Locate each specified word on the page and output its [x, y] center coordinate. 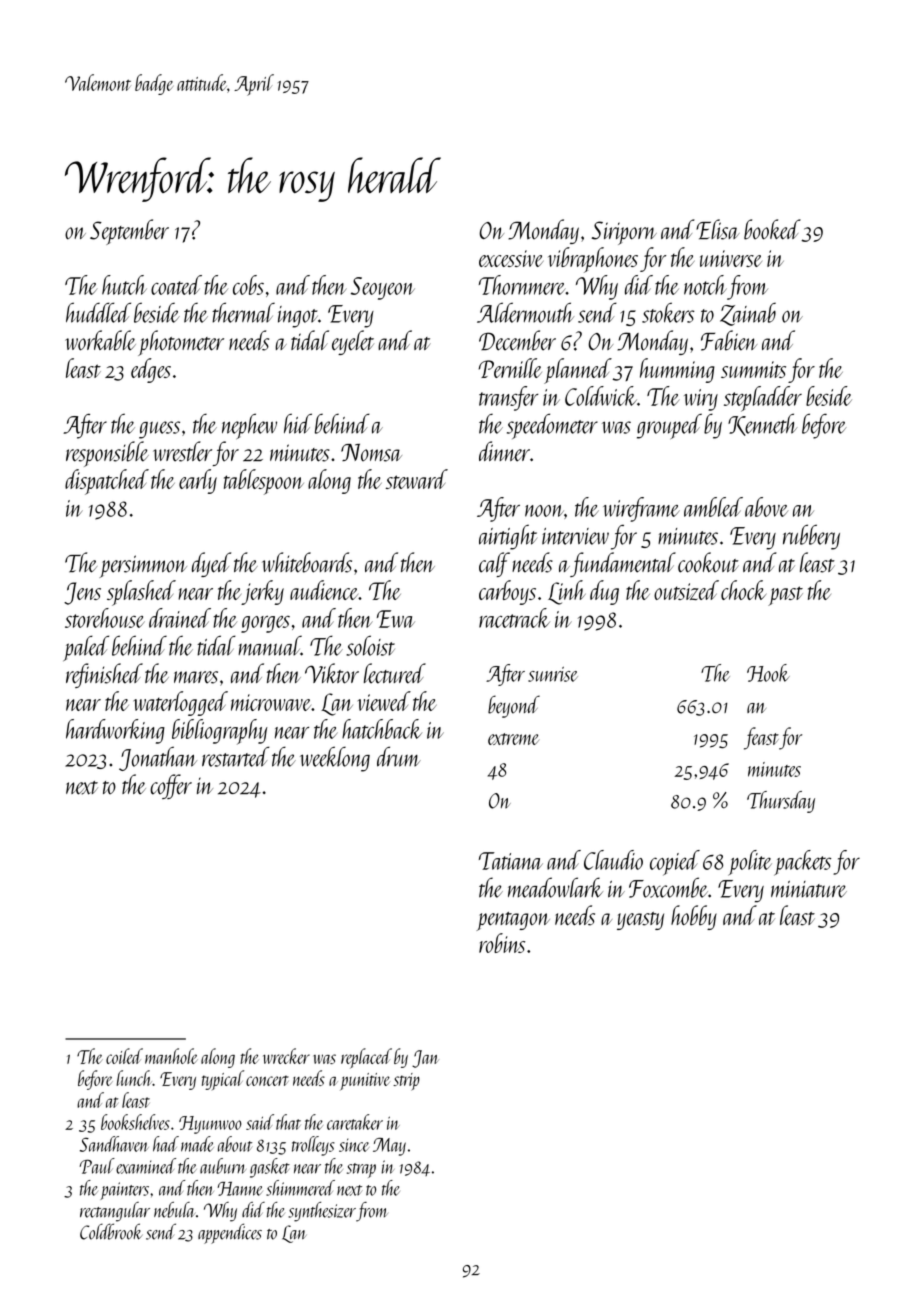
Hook [768, 673]
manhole [171, 1056]
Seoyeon [383, 288]
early [198, 481]
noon [544, 511]
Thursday [781, 802]
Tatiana [511, 861]
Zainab [748, 314]
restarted [236, 756]
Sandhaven [114, 1144]
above [766, 507]
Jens [82, 593]
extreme [514, 739]
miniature [809, 889]
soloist [370, 645]
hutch [124, 285]
